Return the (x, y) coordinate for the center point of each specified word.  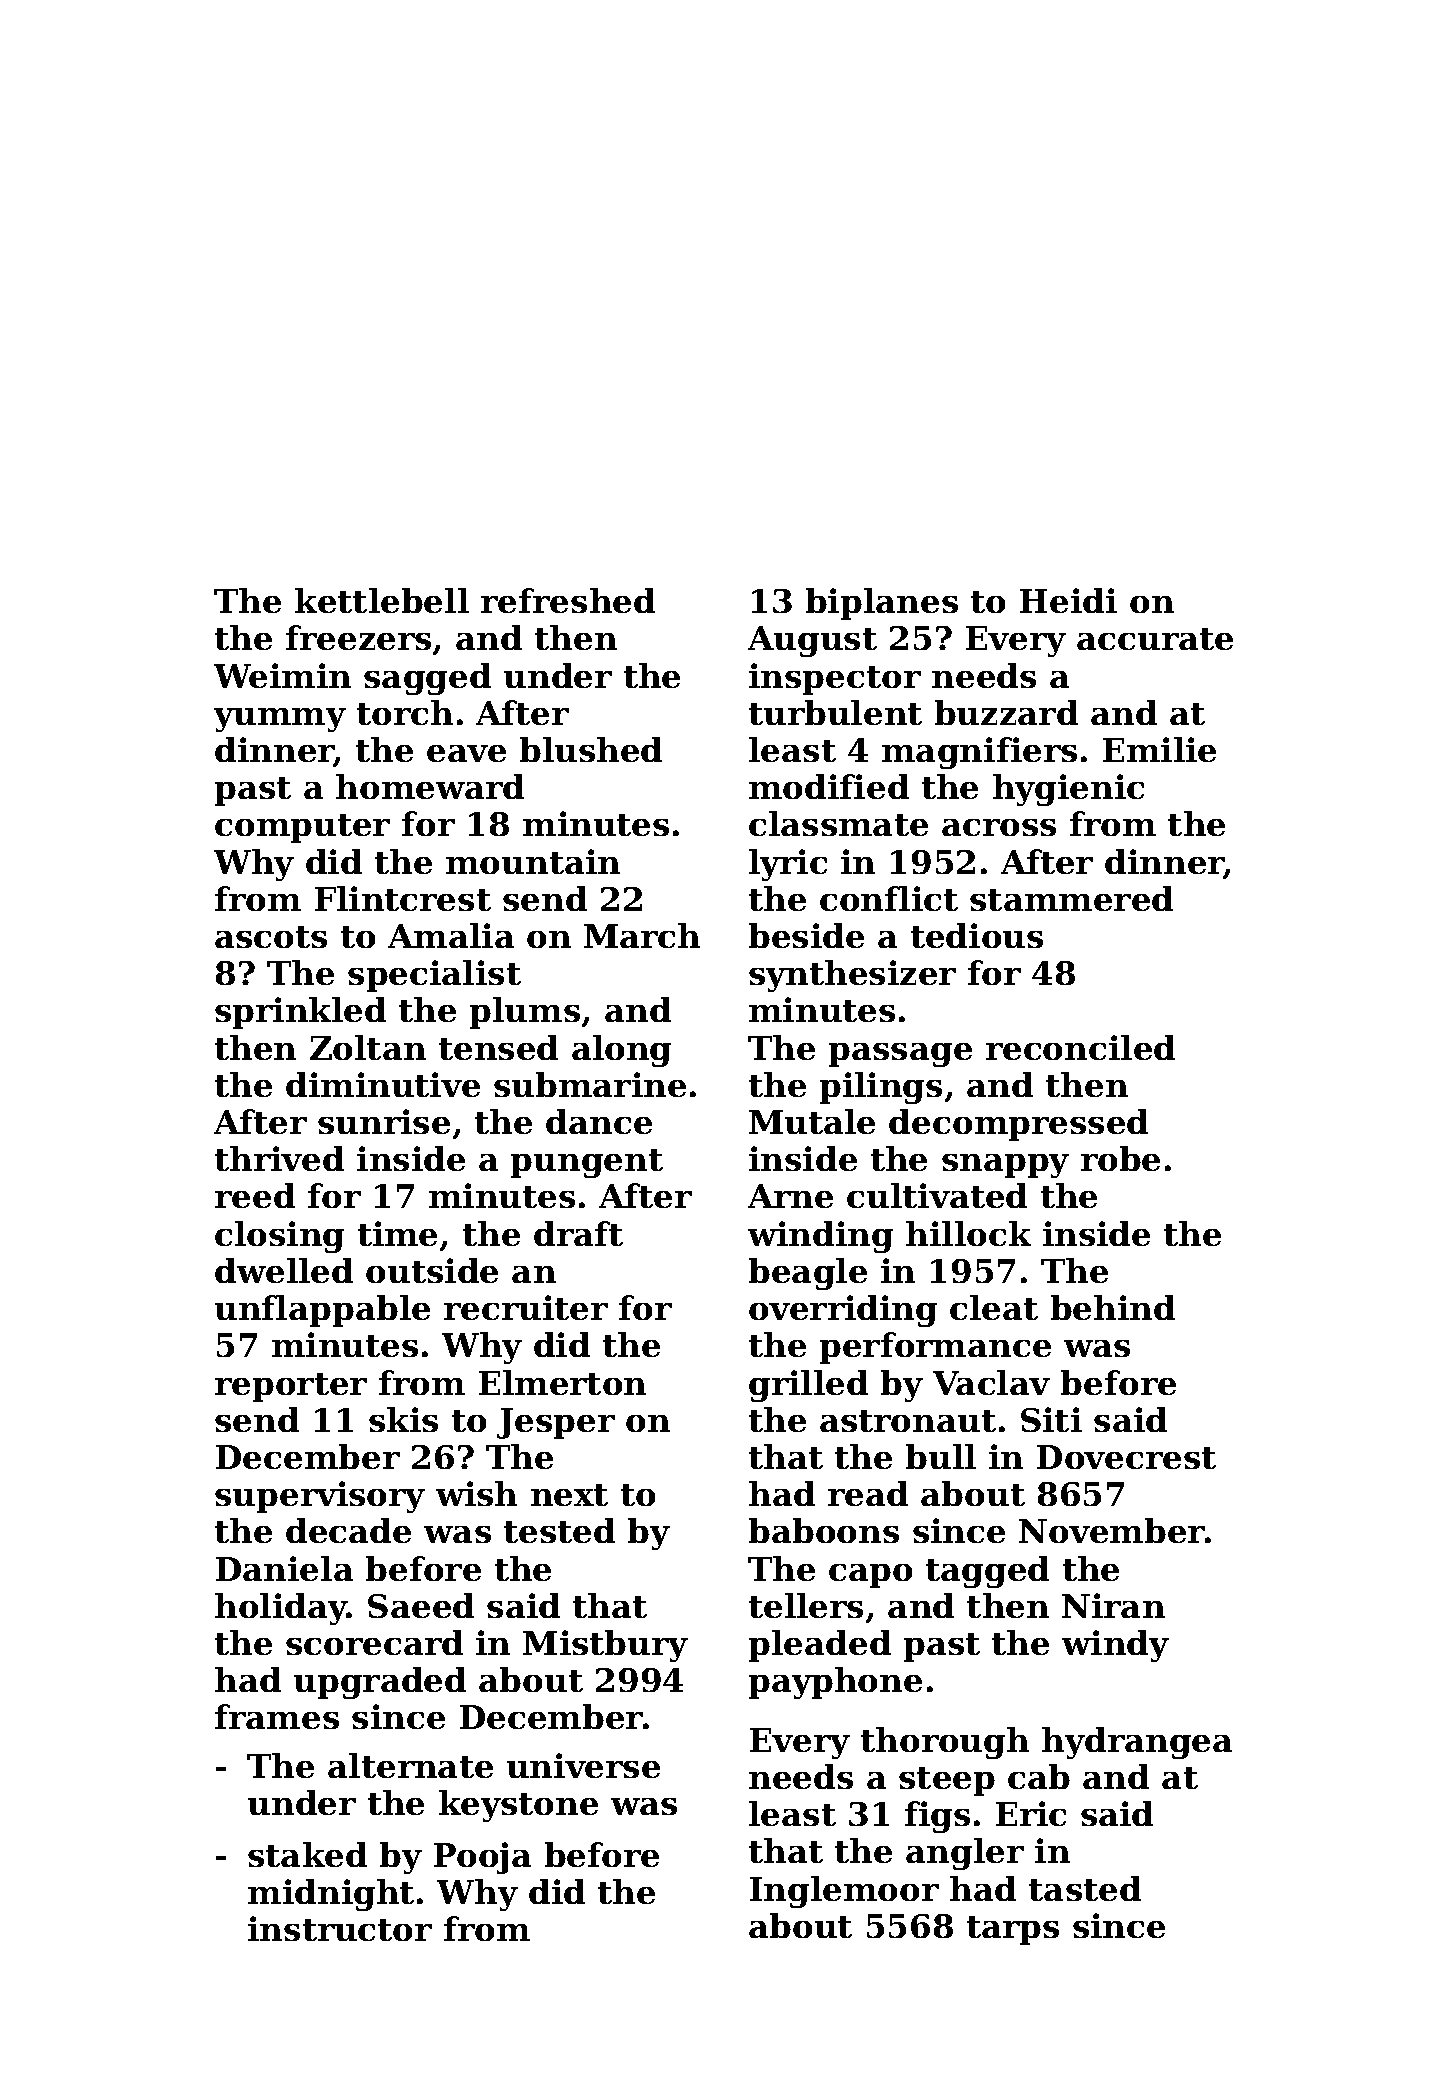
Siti (1051, 1419)
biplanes (882, 604)
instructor (340, 1928)
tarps (1013, 1930)
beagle (808, 1274)
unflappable (322, 1311)
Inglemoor (844, 1892)
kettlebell (382, 600)
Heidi (1068, 600)
